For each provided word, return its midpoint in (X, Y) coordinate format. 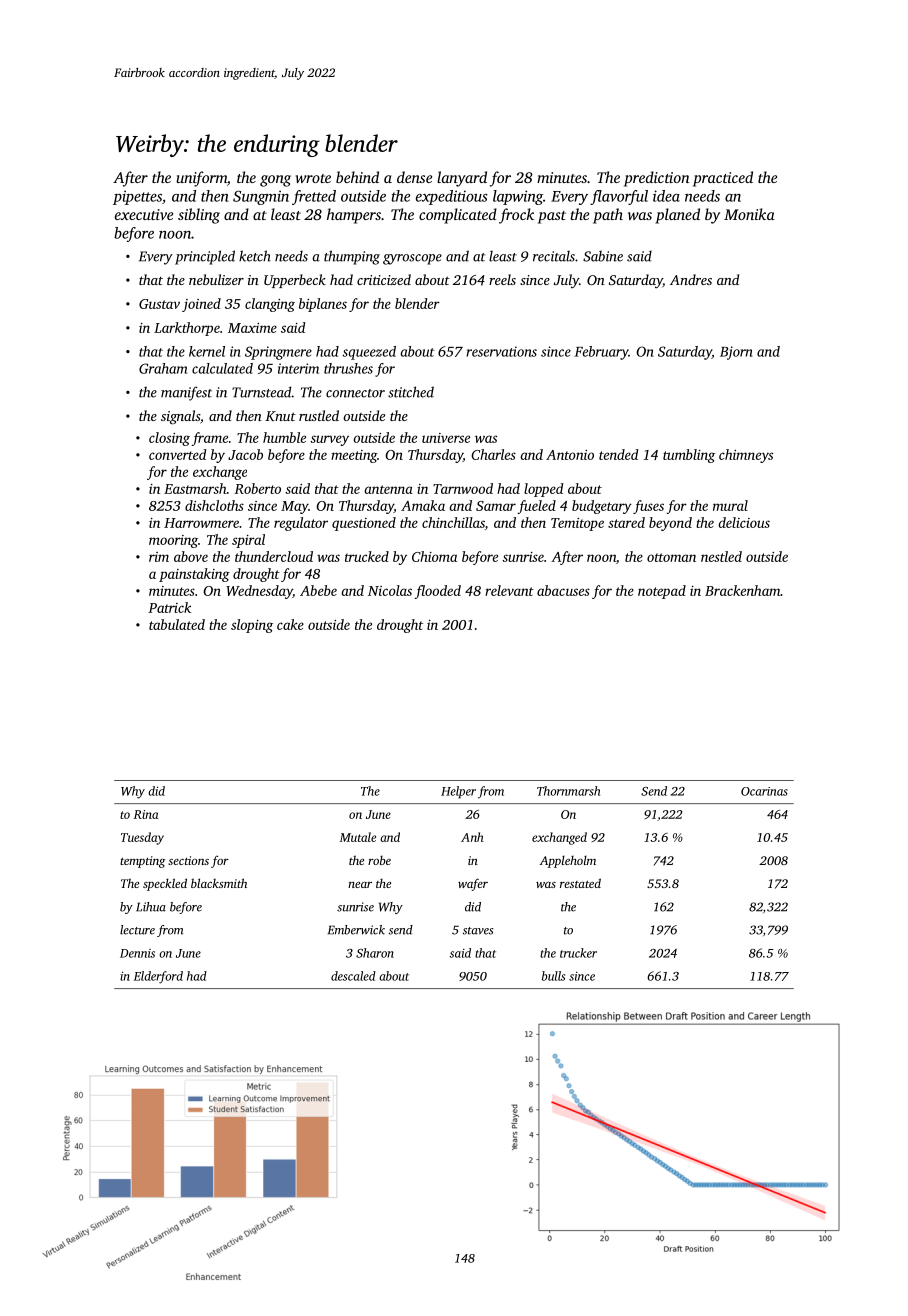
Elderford (158, 977)
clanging (270, 305)
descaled (353, 976)
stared (626, 522)
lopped (544, 490)
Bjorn (736, 353)
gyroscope (412, 259)
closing (169, 439)
